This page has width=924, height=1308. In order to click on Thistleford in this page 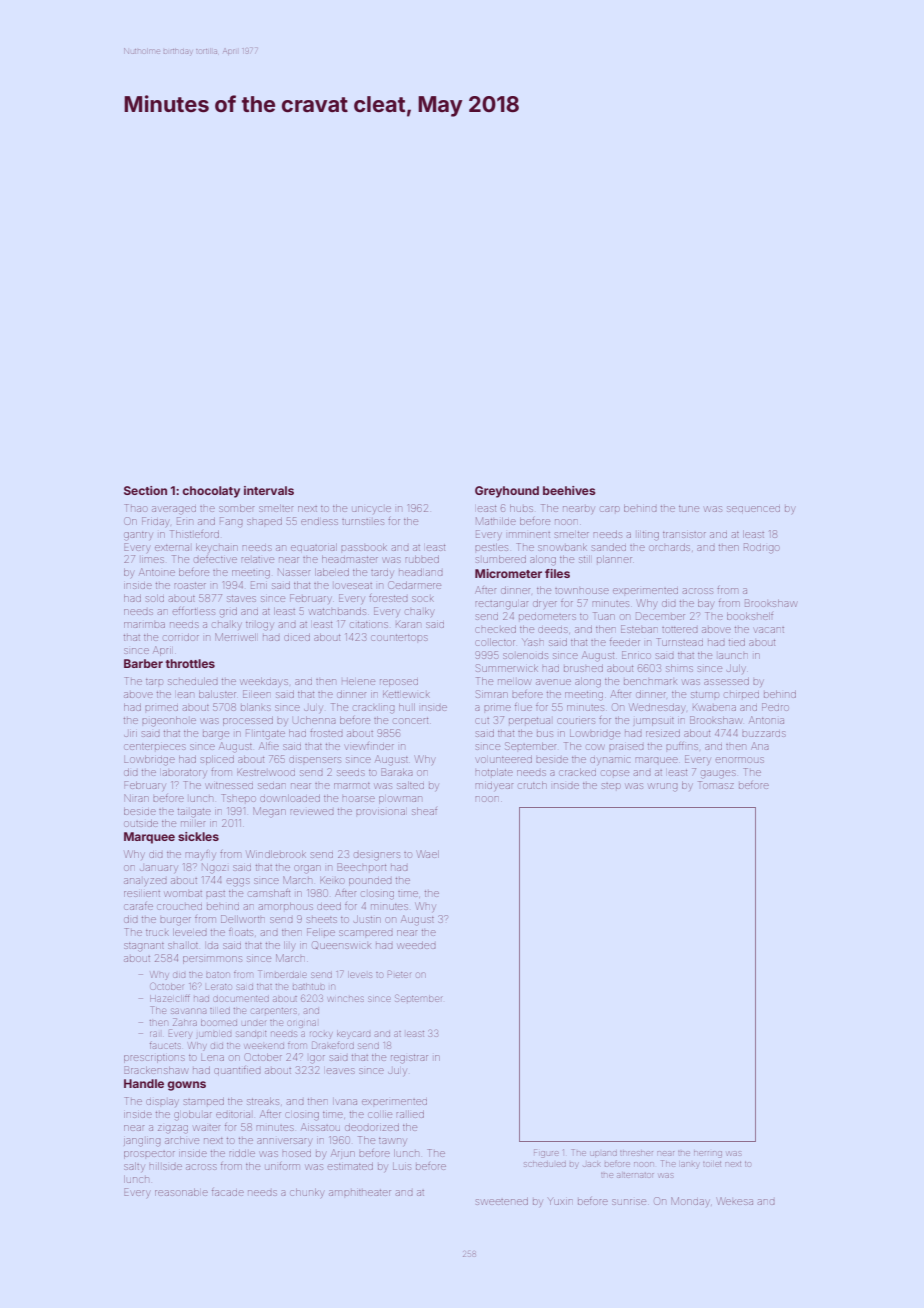, I will do `click(194, 534)`.
